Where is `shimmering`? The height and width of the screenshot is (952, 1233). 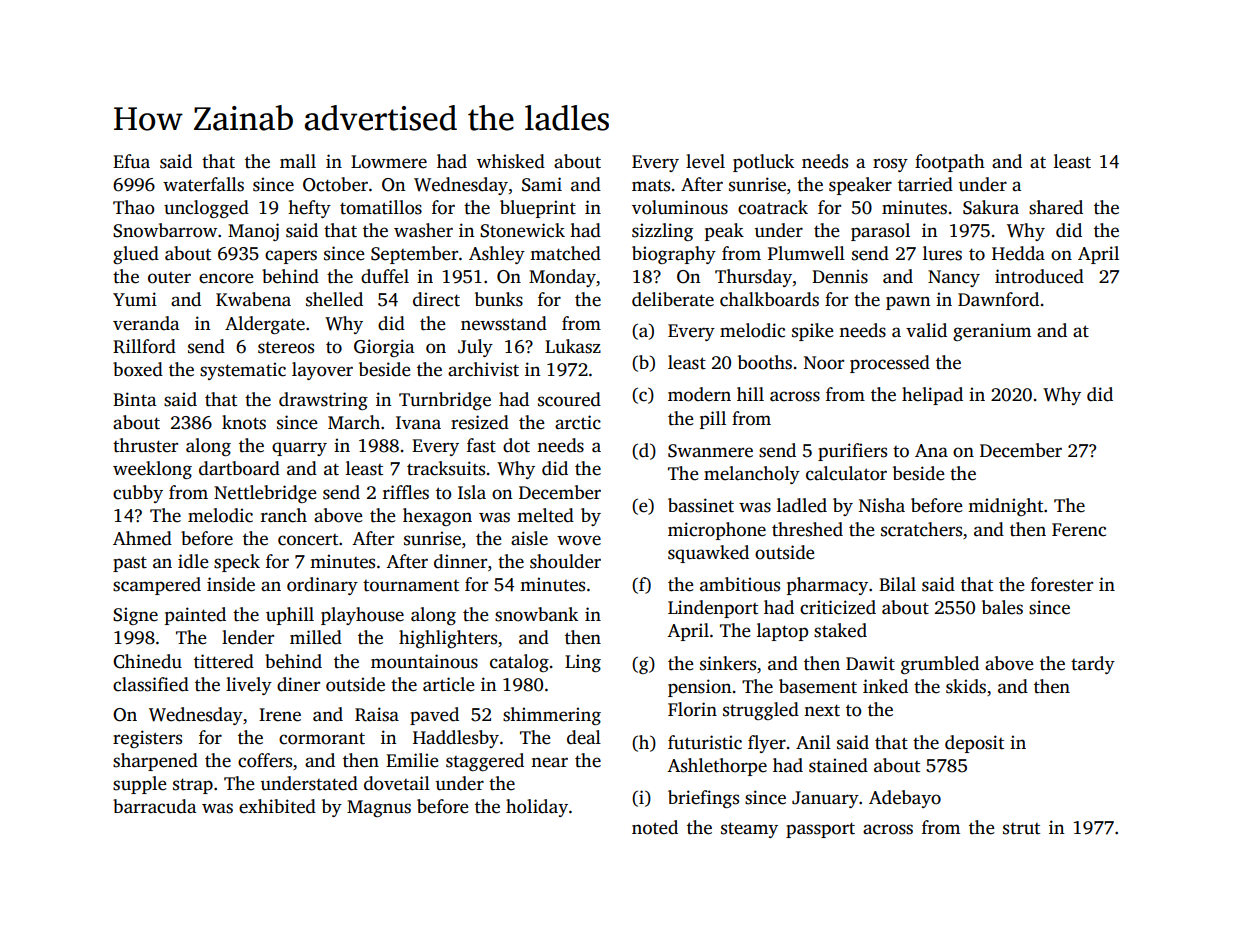
shimmering is located at coordinates (552, 716).
